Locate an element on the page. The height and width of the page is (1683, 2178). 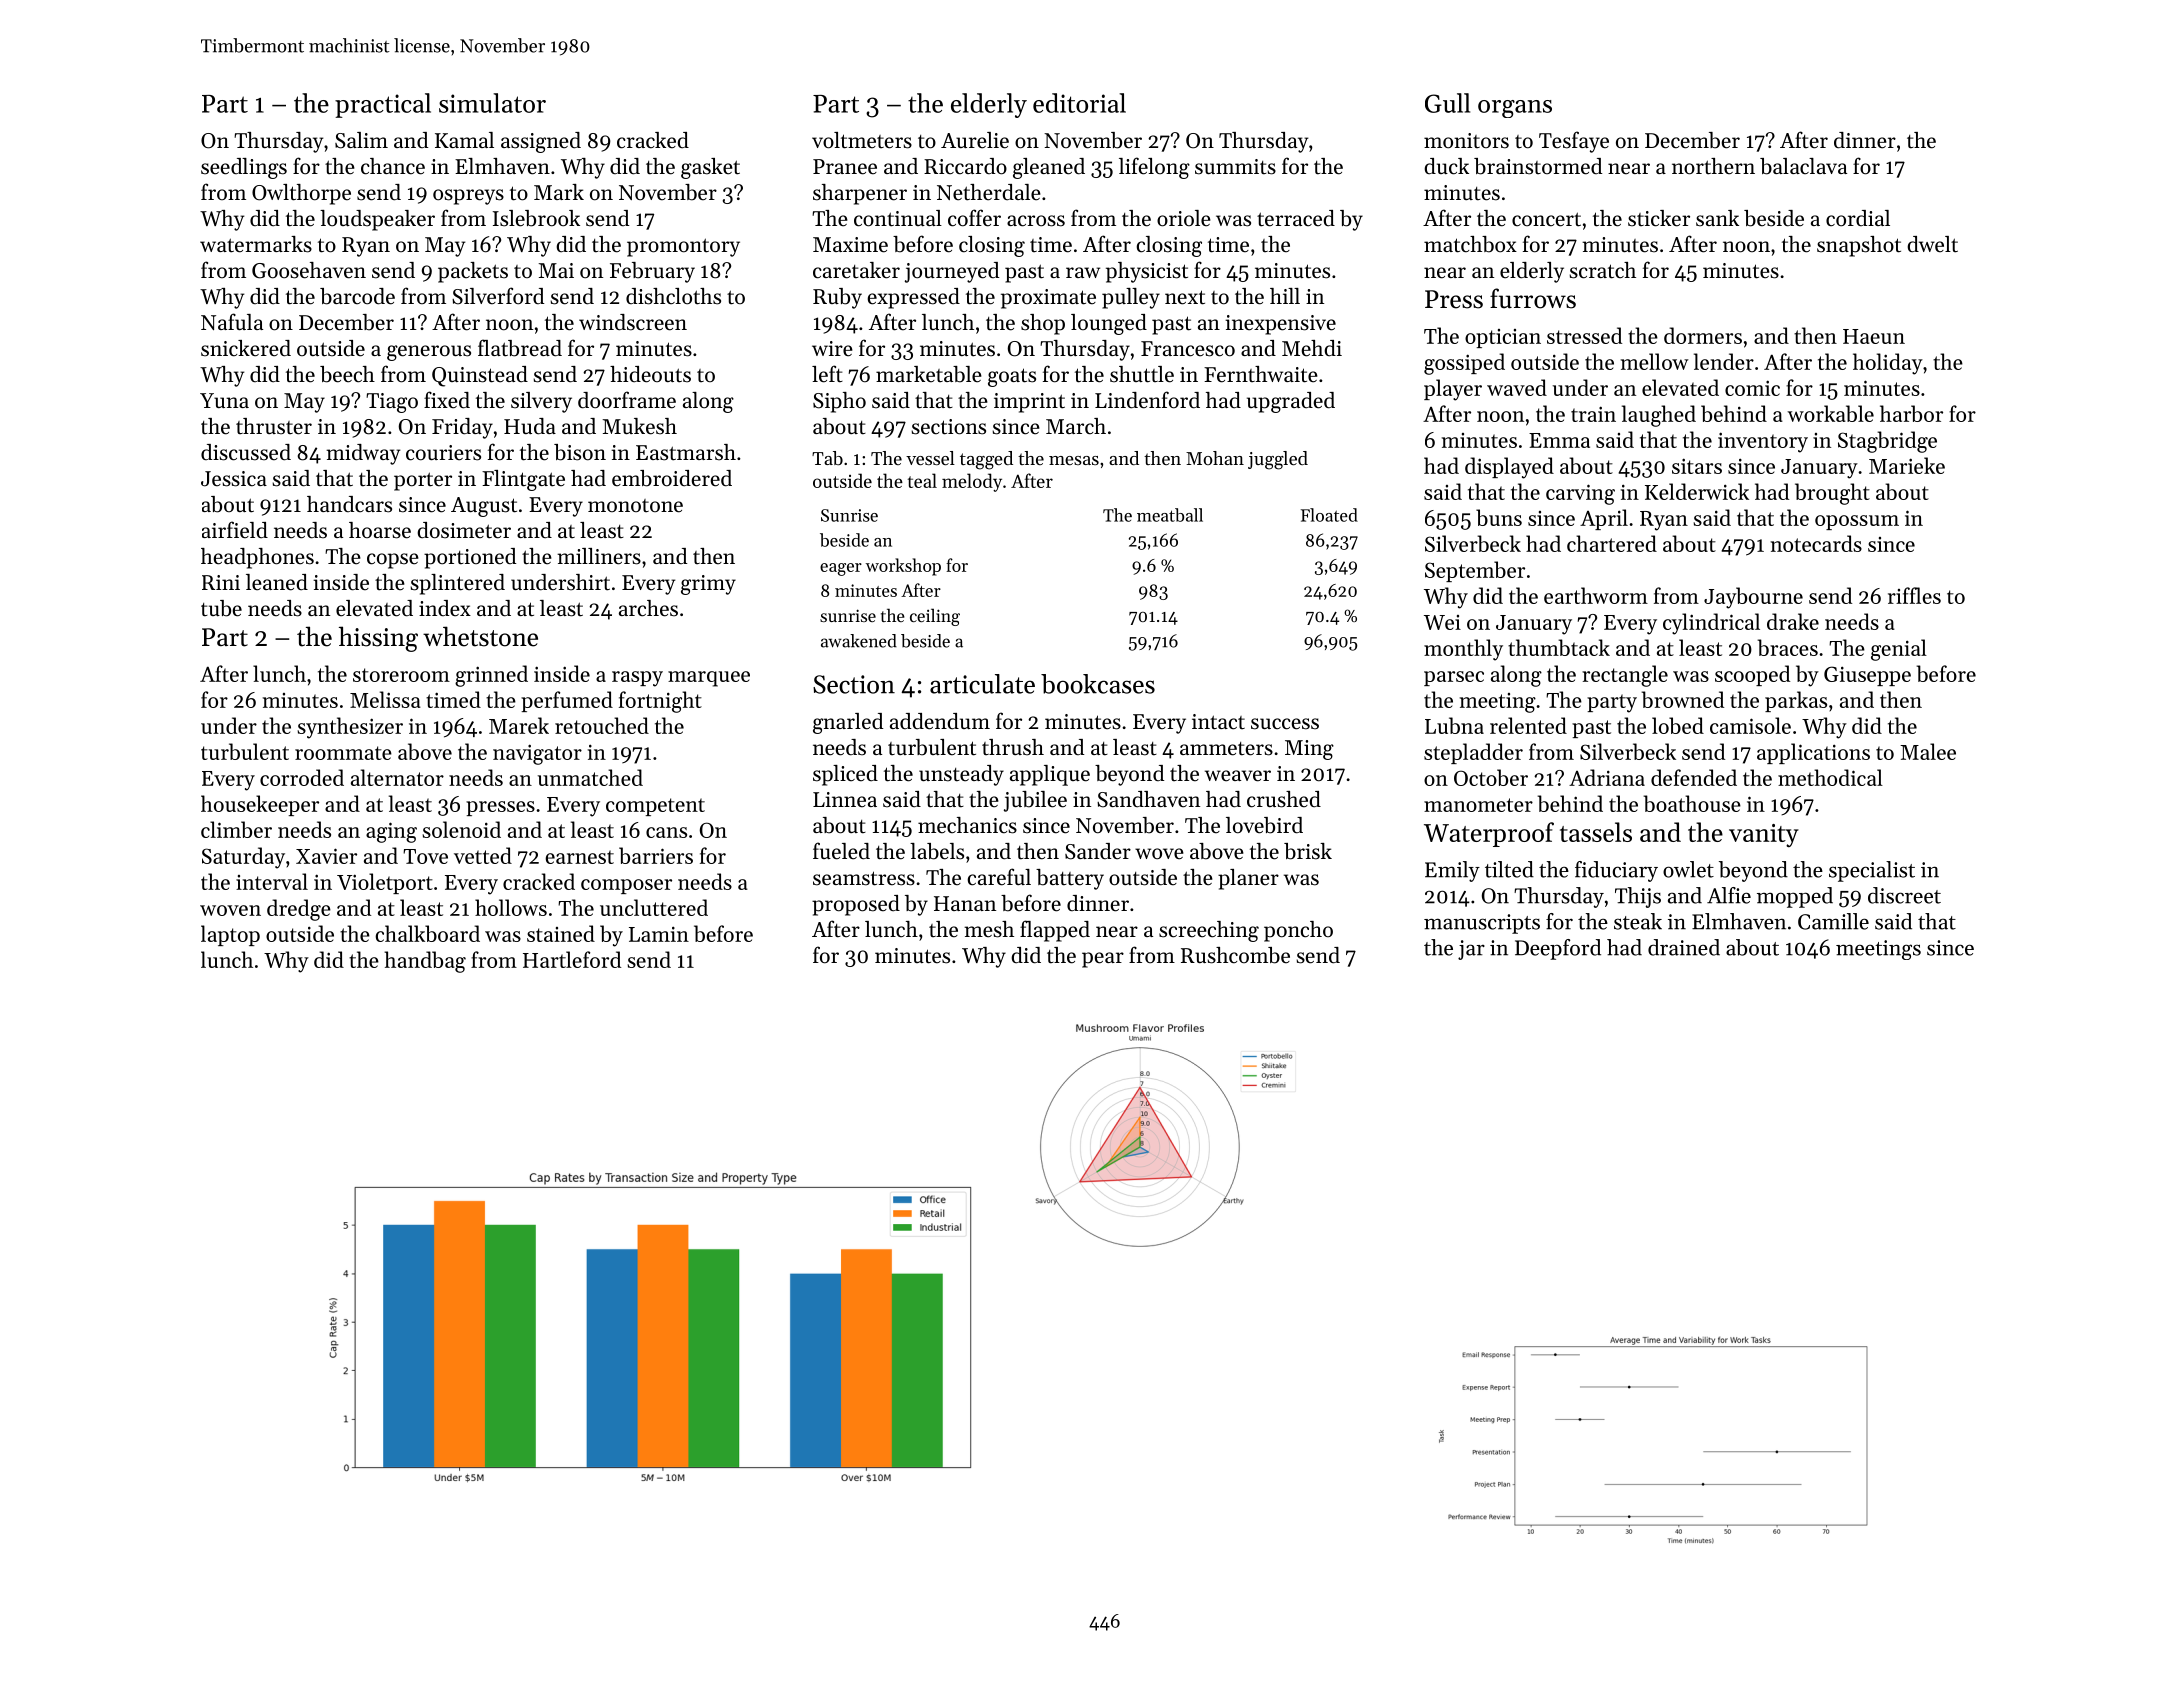
meatball is located at coordinates (1170, 515).
